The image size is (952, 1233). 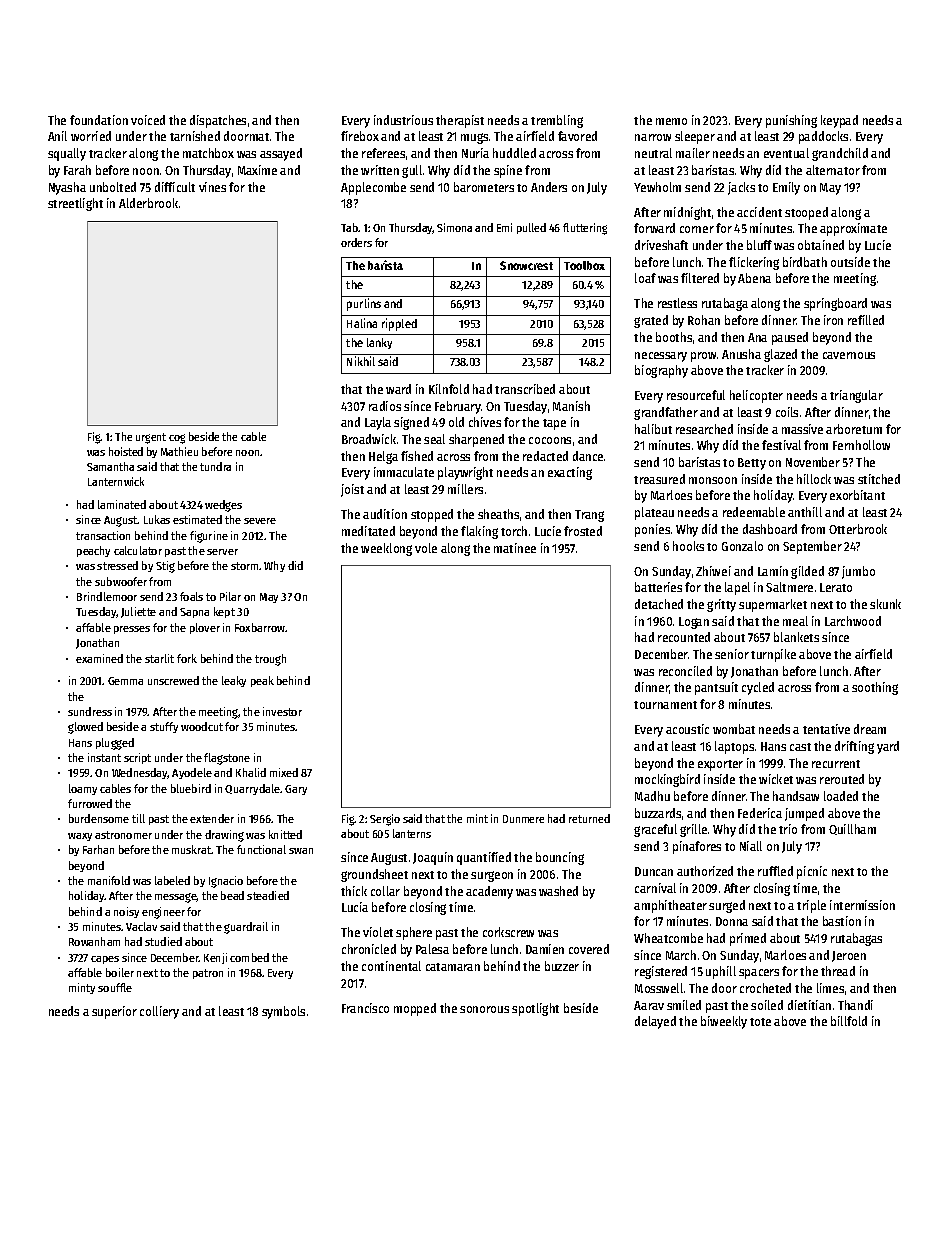 I want to click on foundation, so click(x=99, y=120).
